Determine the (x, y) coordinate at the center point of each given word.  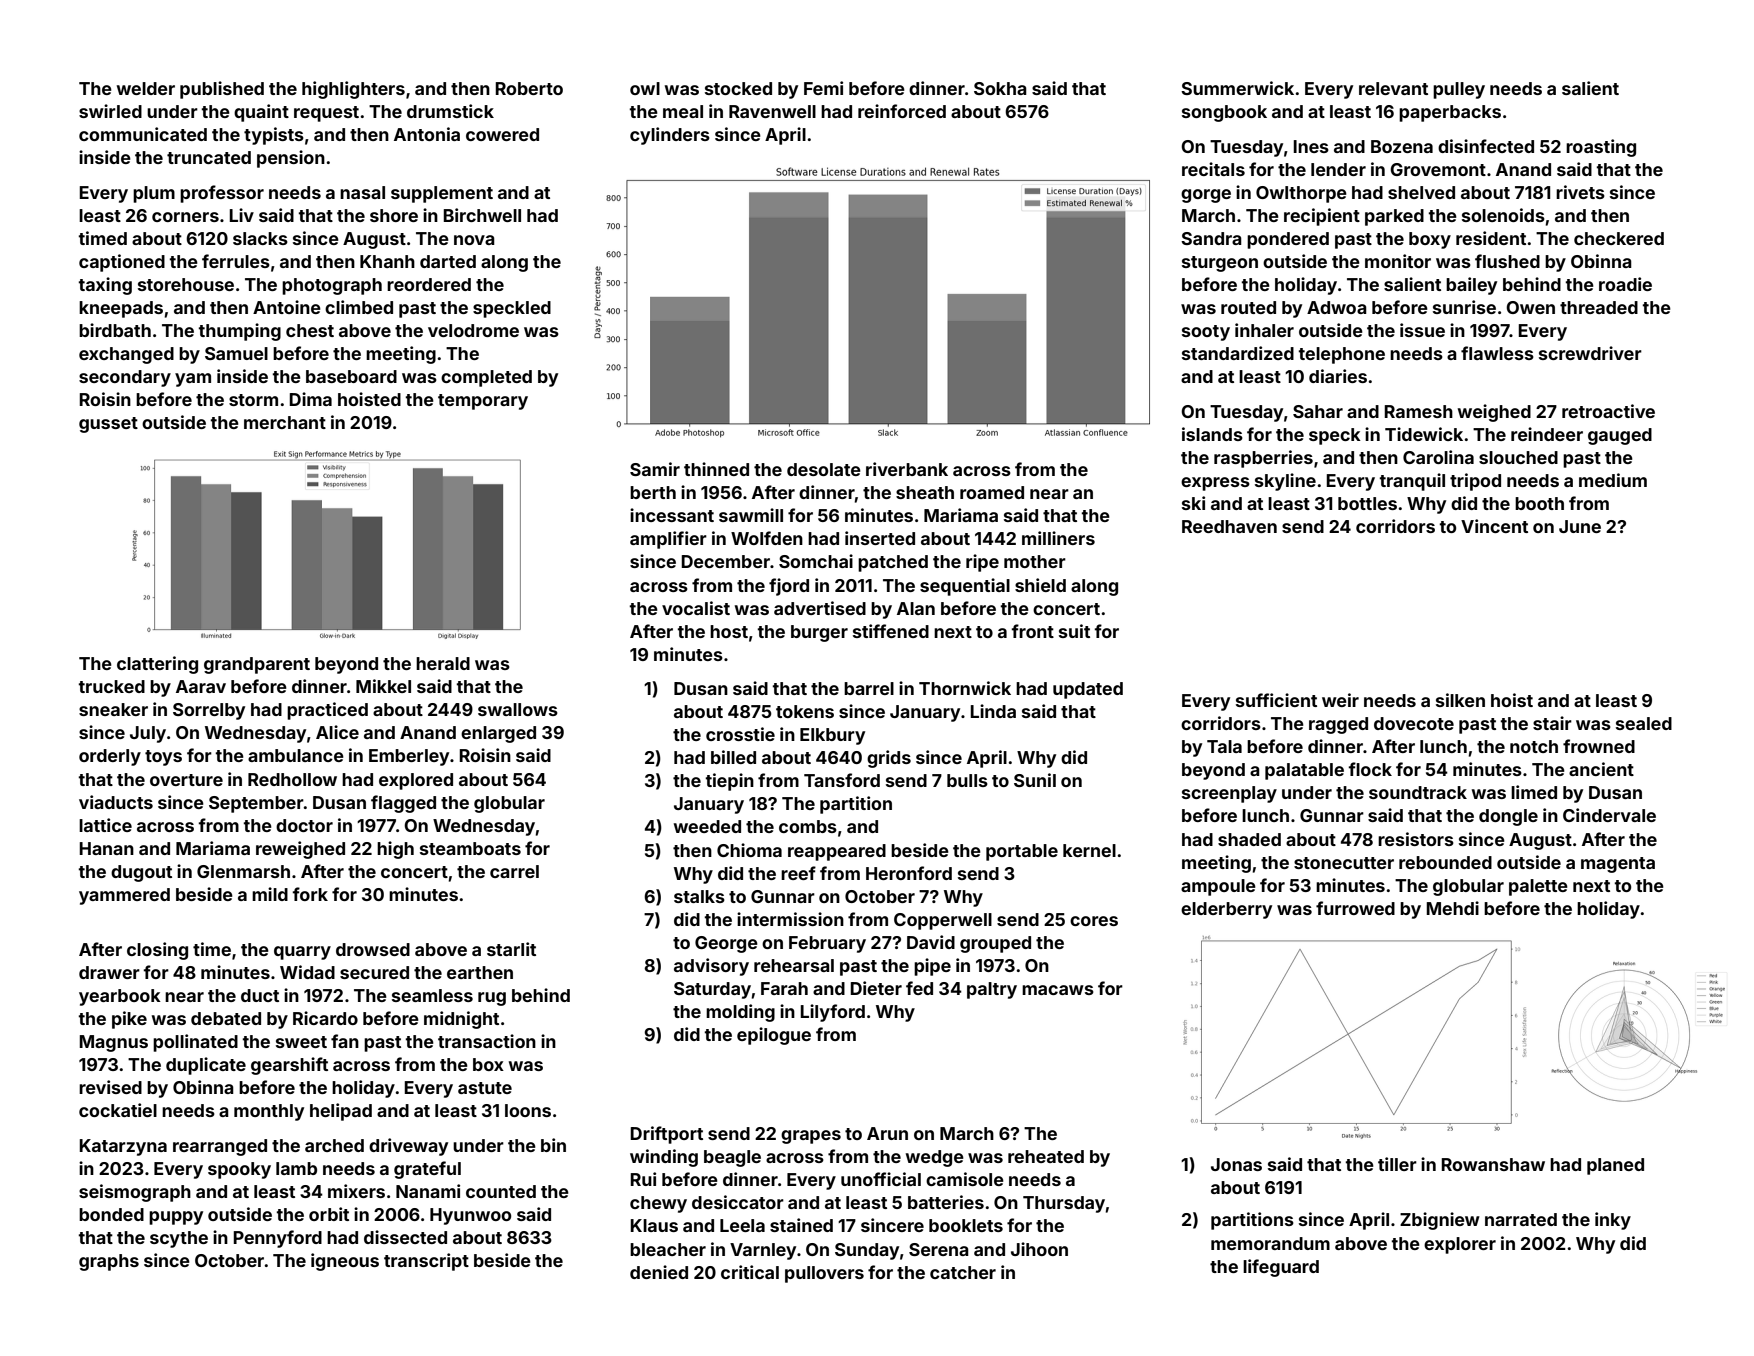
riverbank (907, 469)
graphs (109, 1262)
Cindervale (1609, 815)
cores (1094, 921)
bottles (1367, 503)
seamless (432, 995)
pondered (1288, 240)
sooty (1206, 333)
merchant (285, 422)
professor (222, 194)
